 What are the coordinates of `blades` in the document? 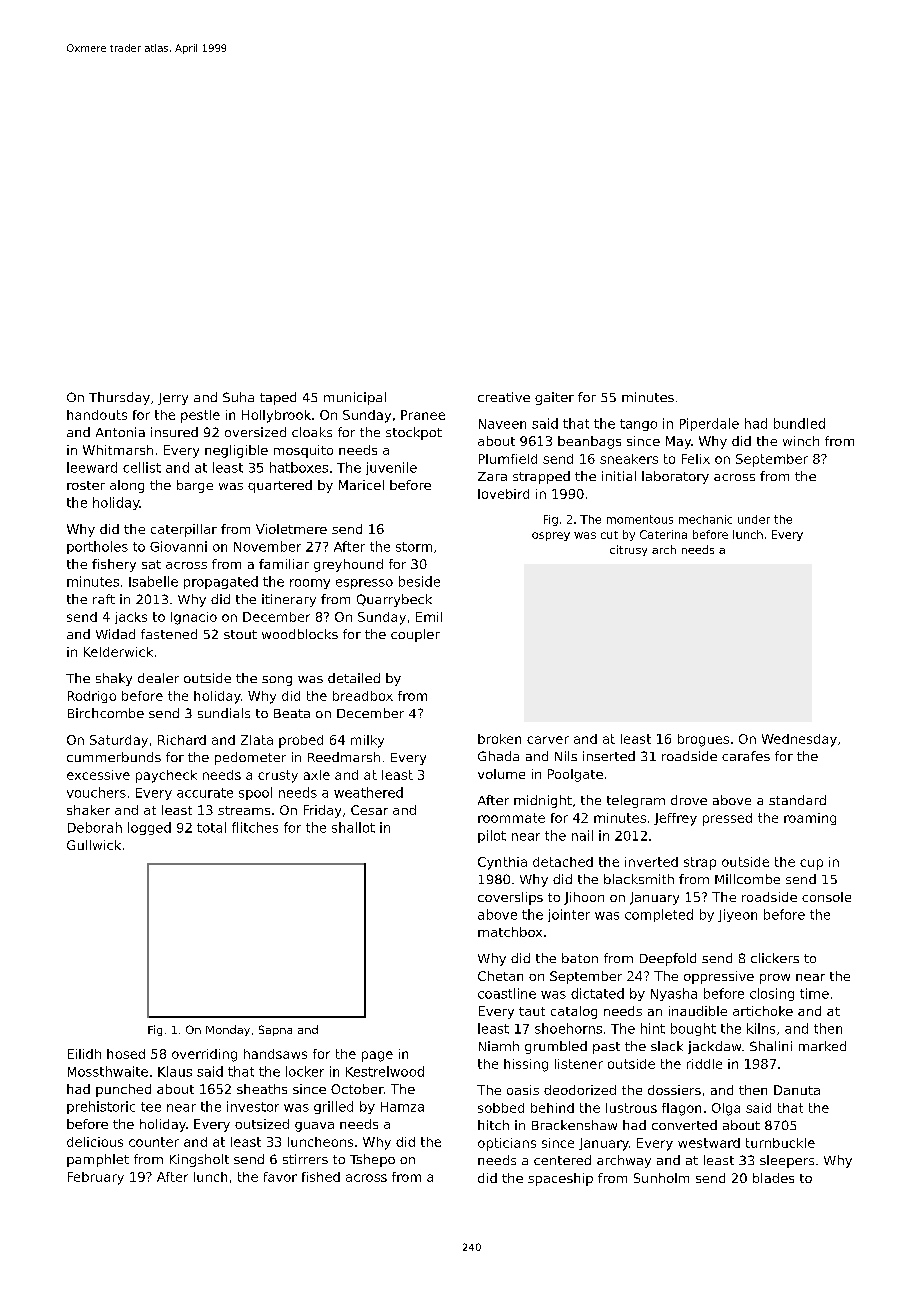 It's located at (773, 1178).
